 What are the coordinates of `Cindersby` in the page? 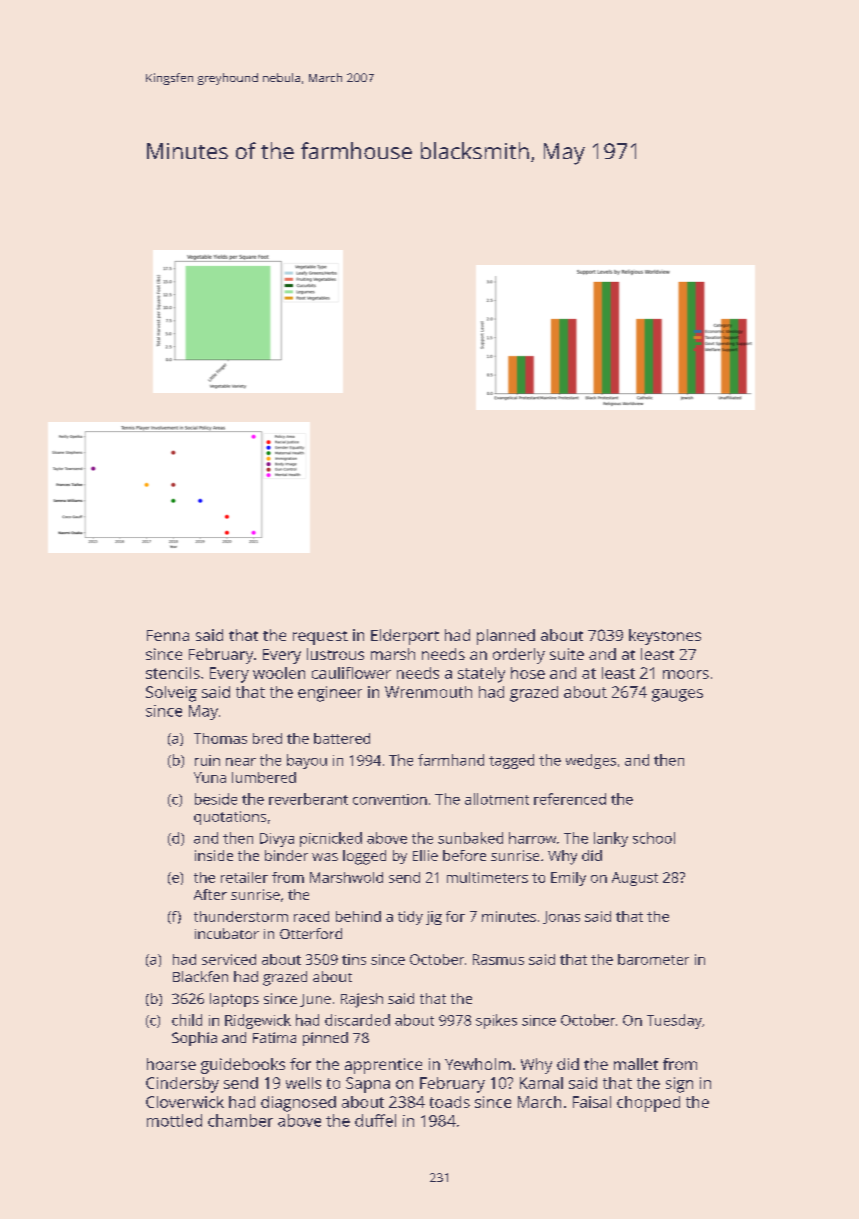 It's located at (182, 1085).
